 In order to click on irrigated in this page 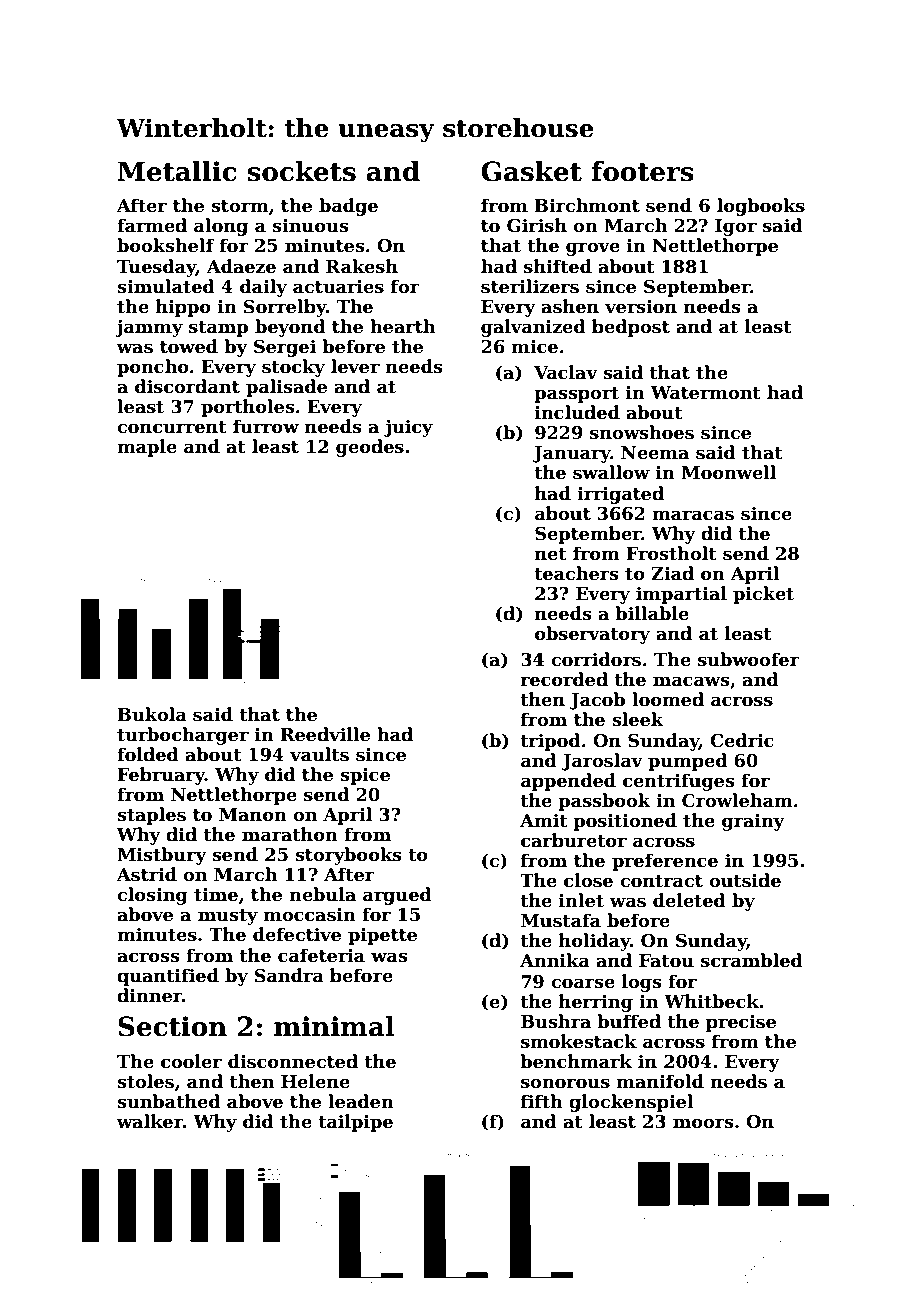, I will do `click(620, 495)`.
